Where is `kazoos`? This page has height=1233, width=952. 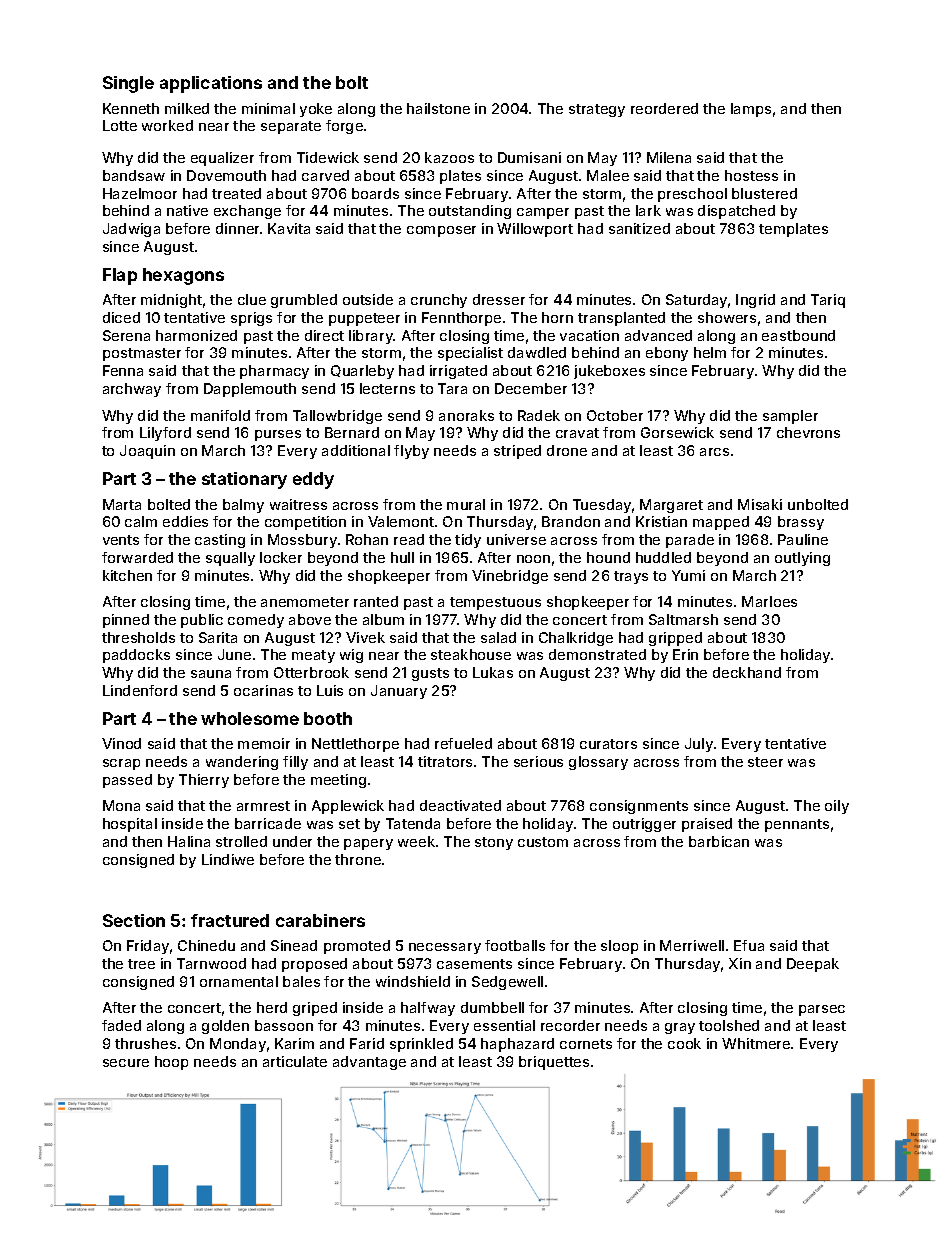
kazoos is located at coordinates (449, 157).
